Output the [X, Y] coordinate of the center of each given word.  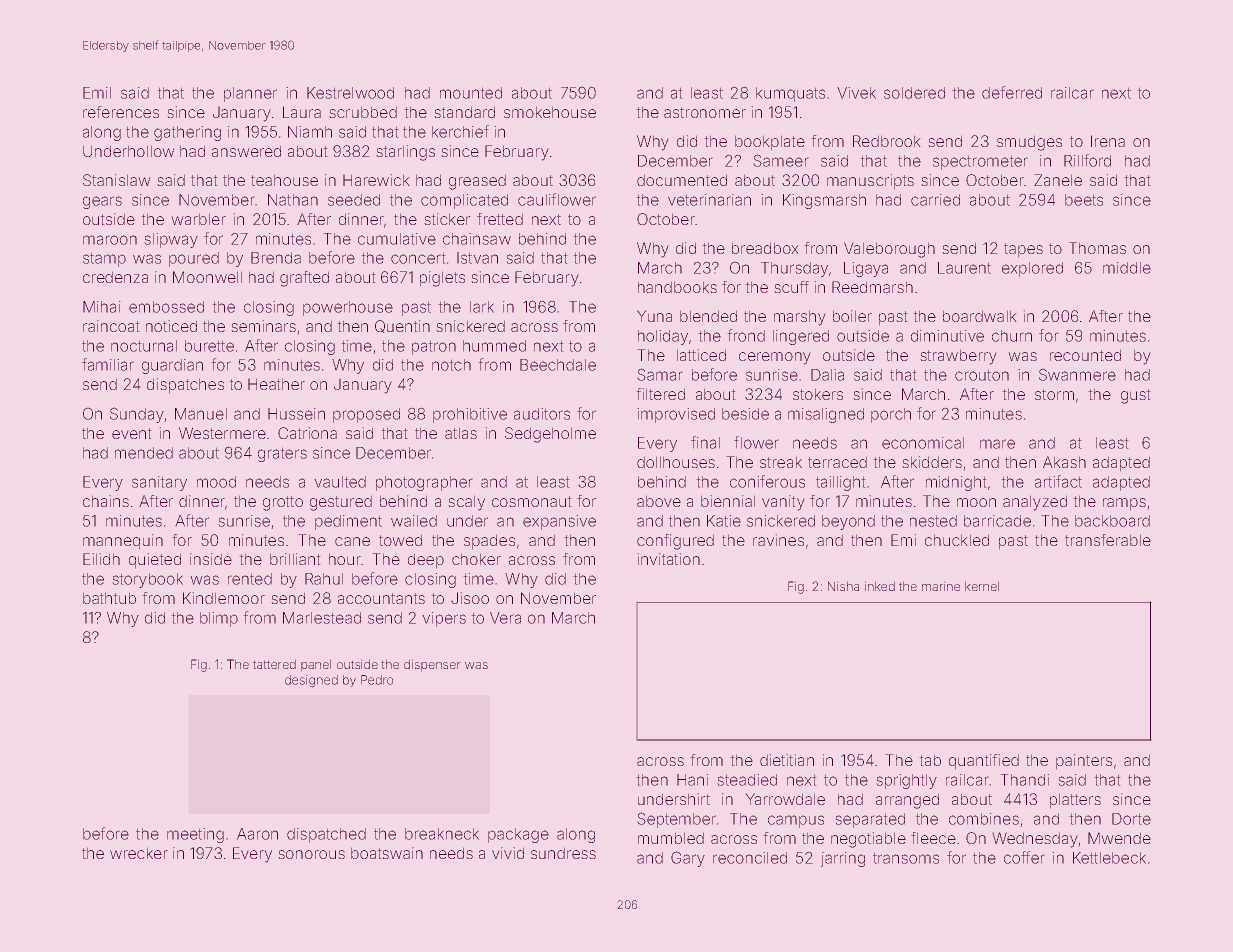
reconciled [750, 858]
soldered [914, 93]
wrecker [139, 853]
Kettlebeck [1109, 858]
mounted [471, 93]
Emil [97, 93]
